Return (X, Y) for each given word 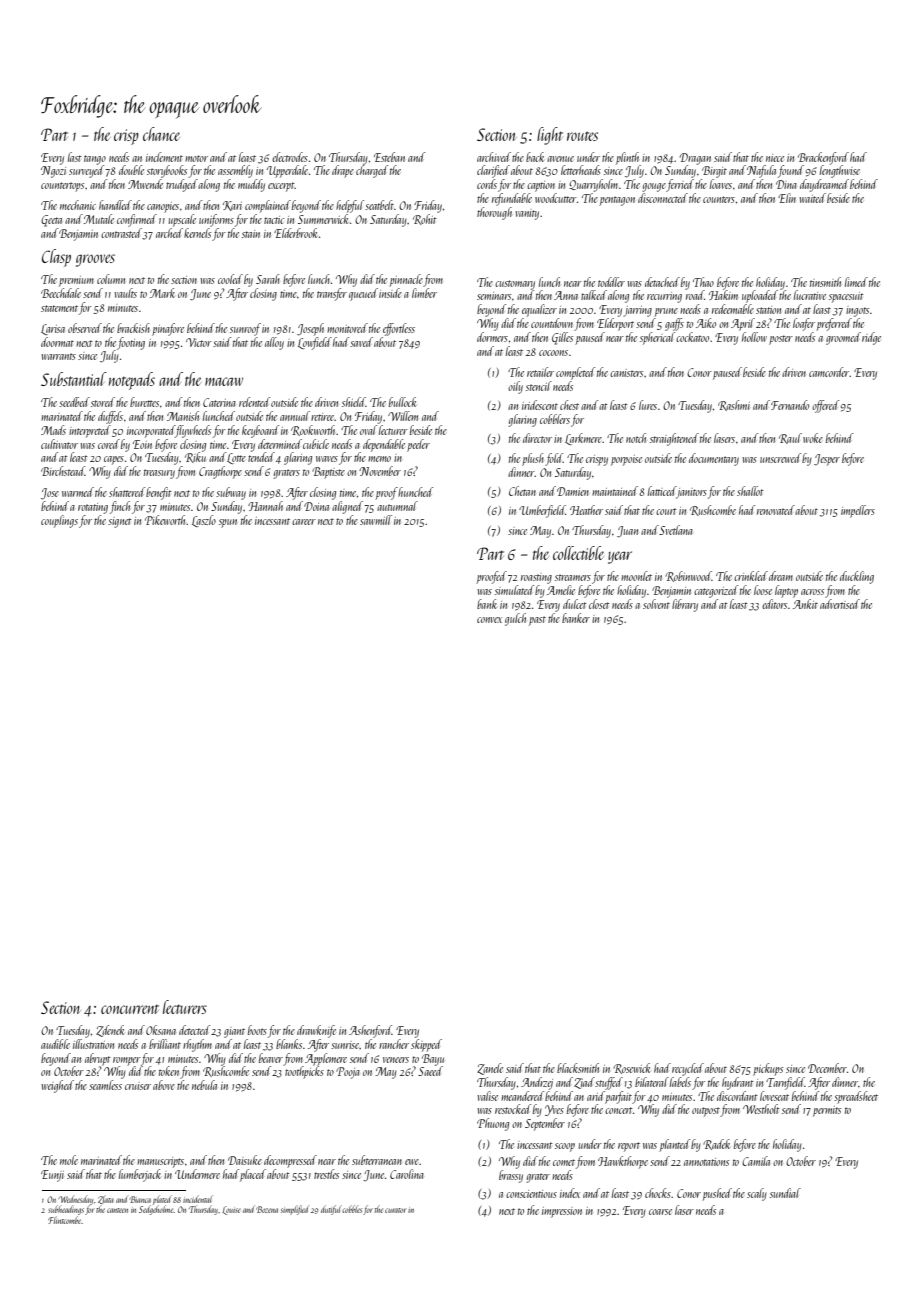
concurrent (130, 1009)
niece (775, 158)
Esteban (389, 157)
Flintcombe (65, 1220)
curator (396, 1210)
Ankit (805, 604)
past (537, 621)
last (75, 157)
